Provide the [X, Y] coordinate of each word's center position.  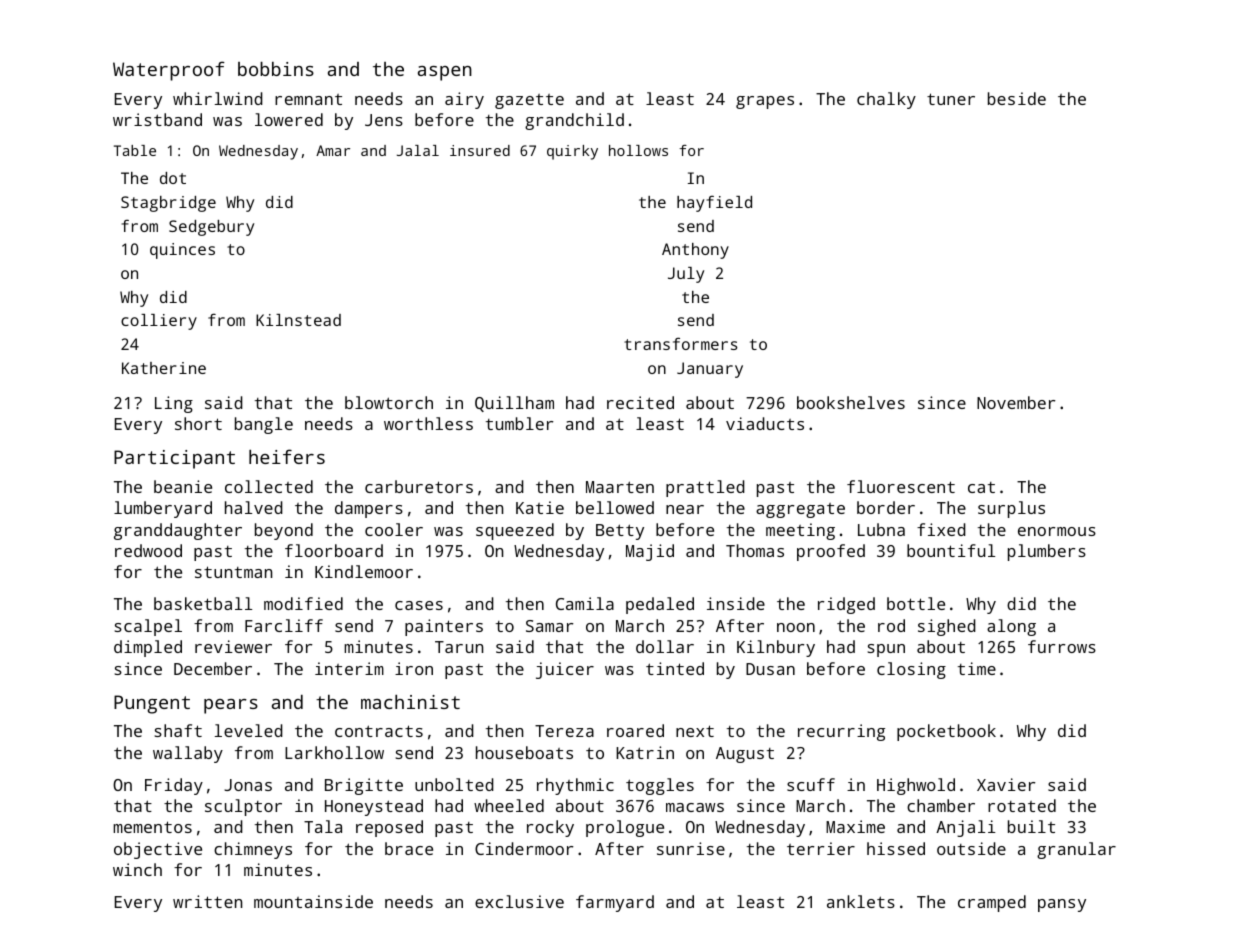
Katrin [645, 752]
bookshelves [851, 402]
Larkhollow [334, 752]
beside [1017, 98]
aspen [445, 73]
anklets [861, 901]
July [686, 275]
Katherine [164, 368]
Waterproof [169, 71]
